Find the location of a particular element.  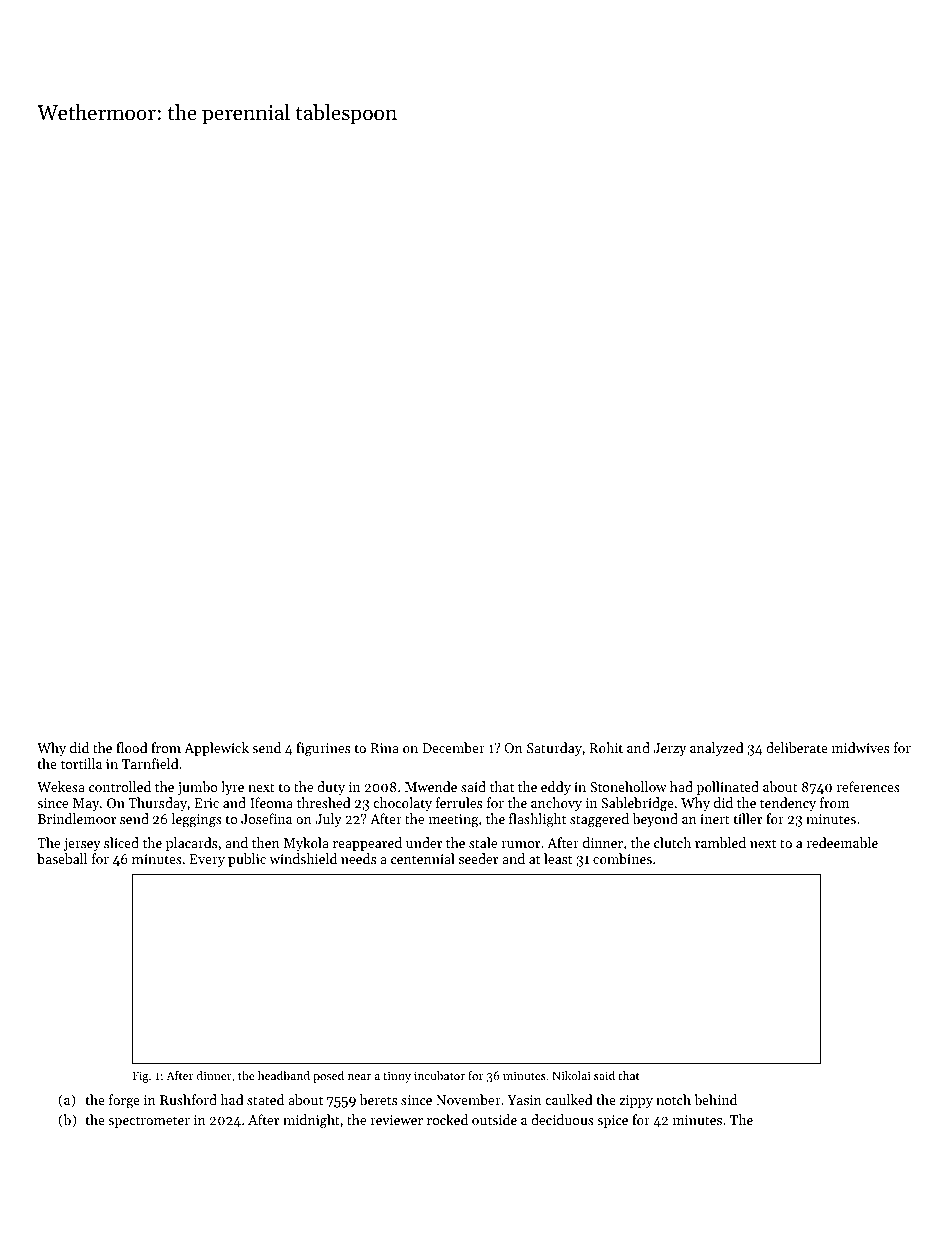

lyre is located at coordinates (232, 788).
